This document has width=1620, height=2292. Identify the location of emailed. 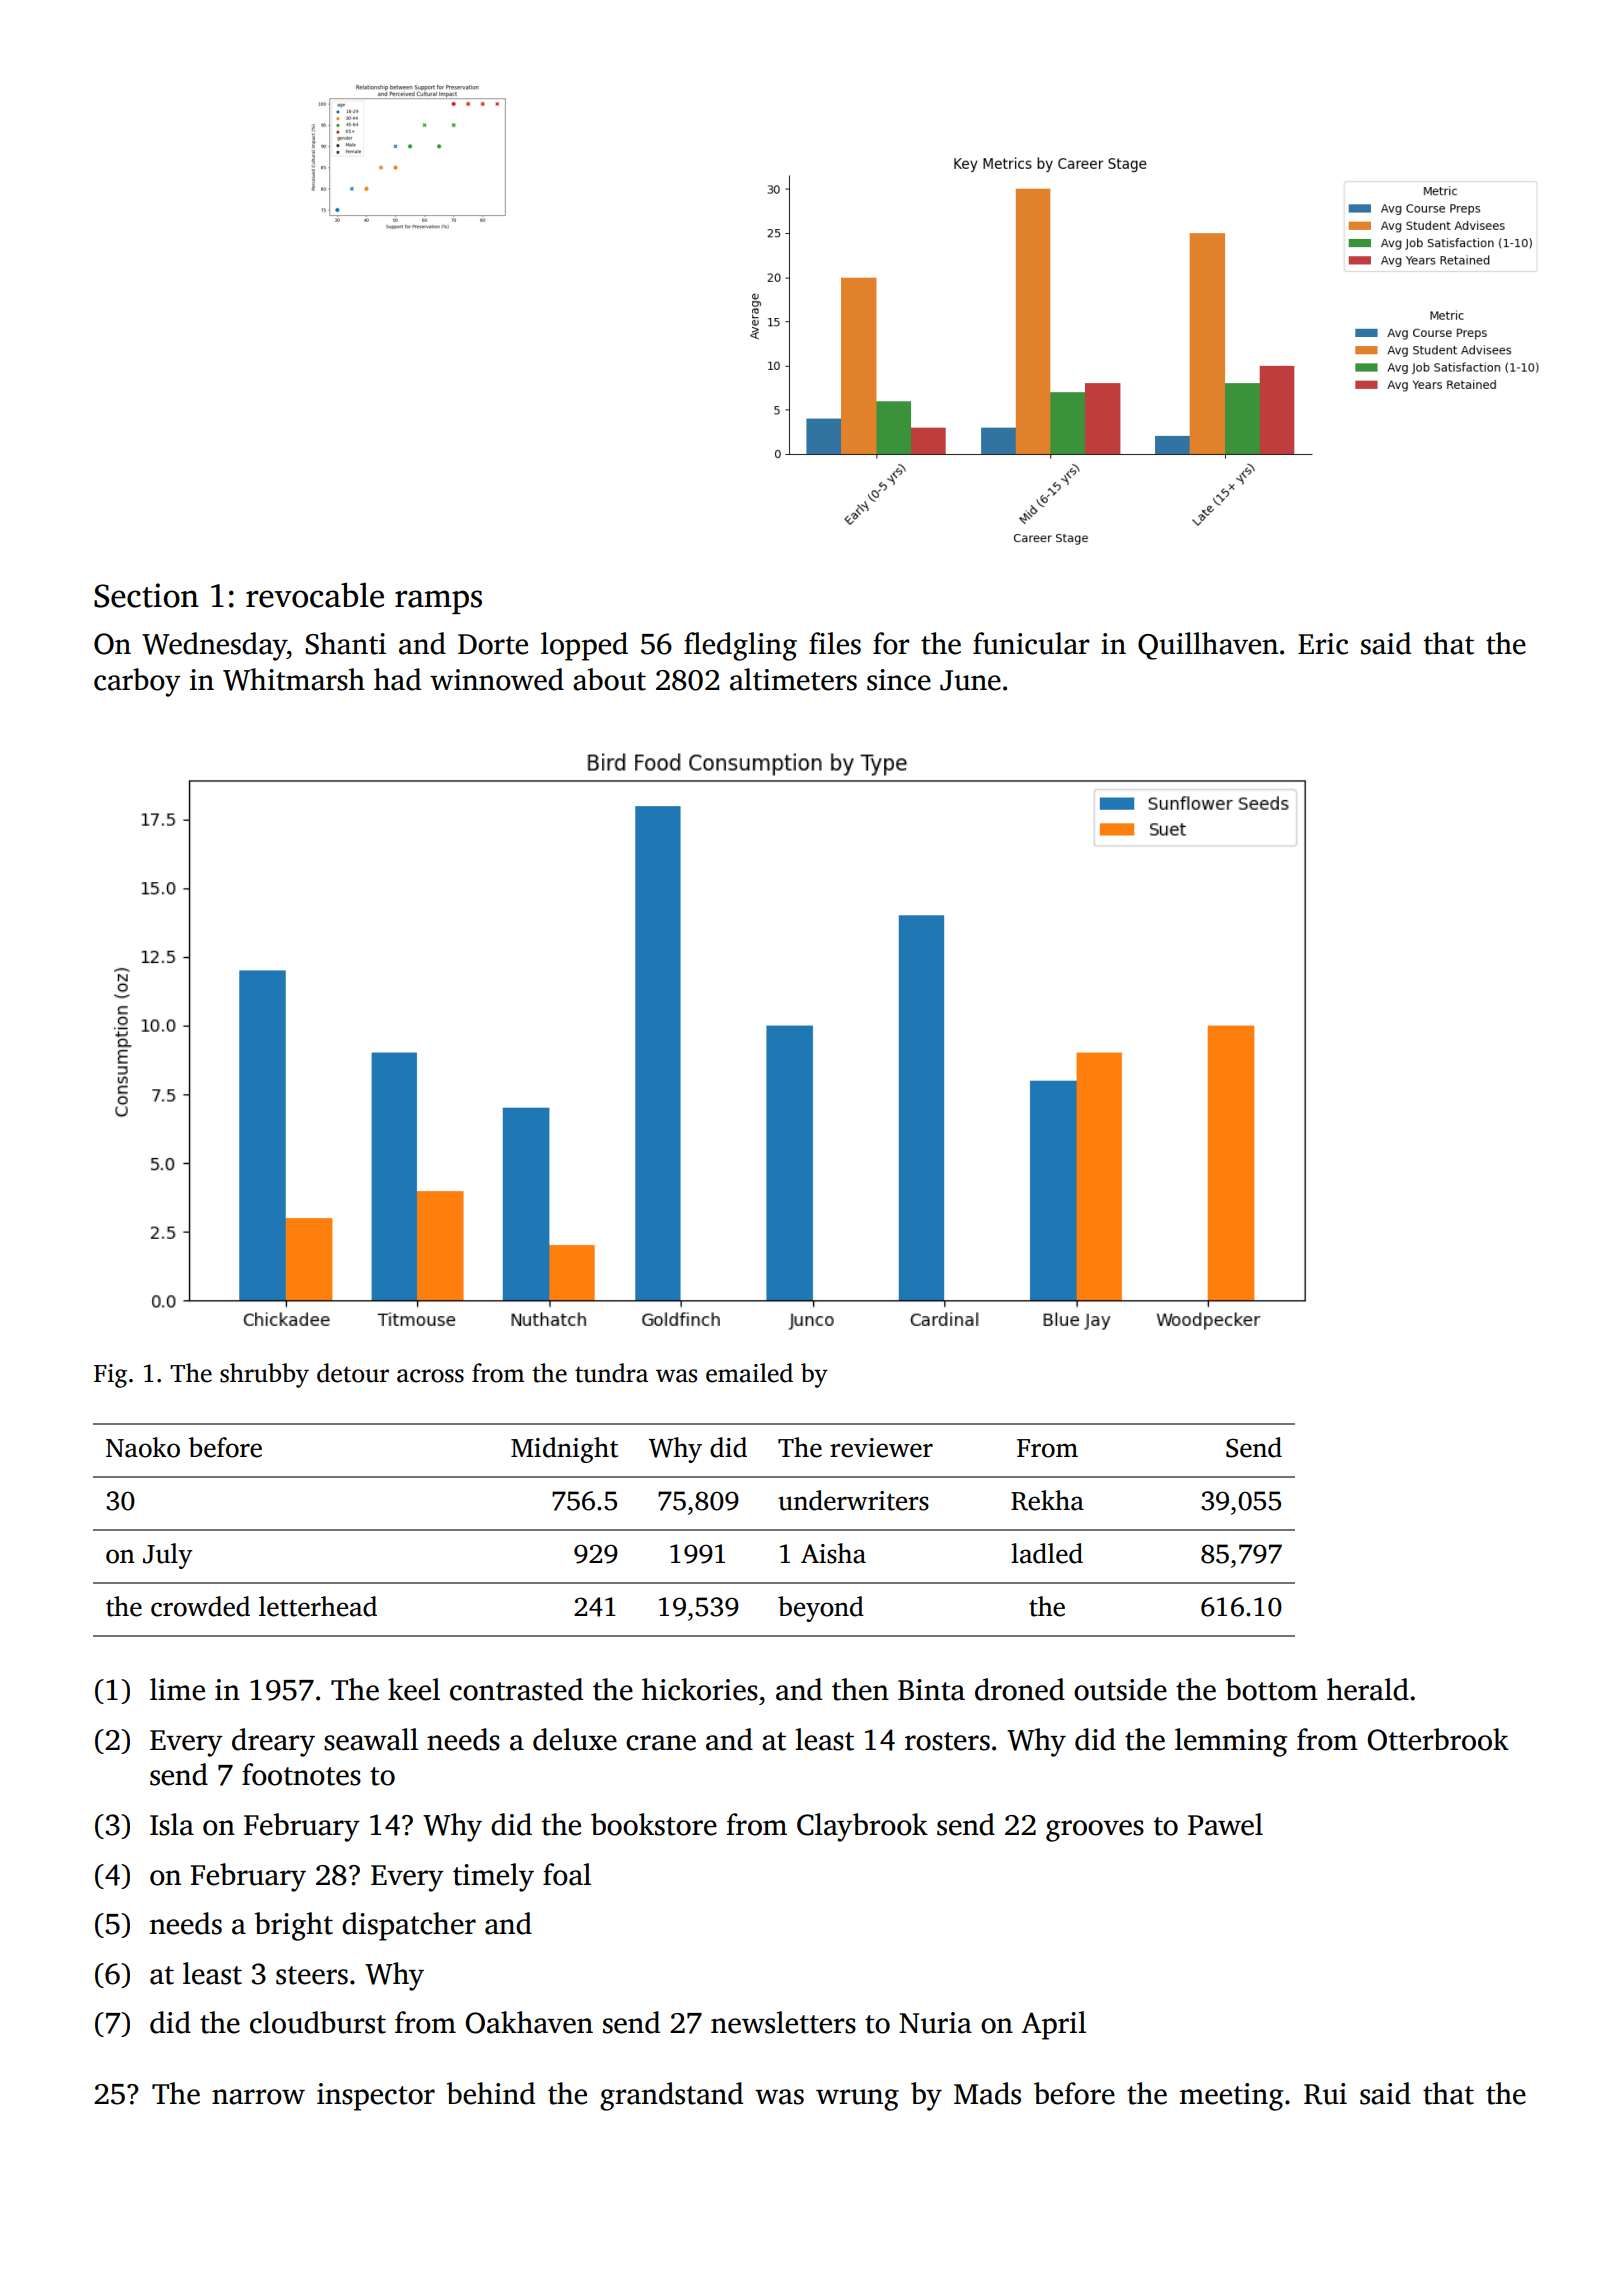
(749, 1373).
